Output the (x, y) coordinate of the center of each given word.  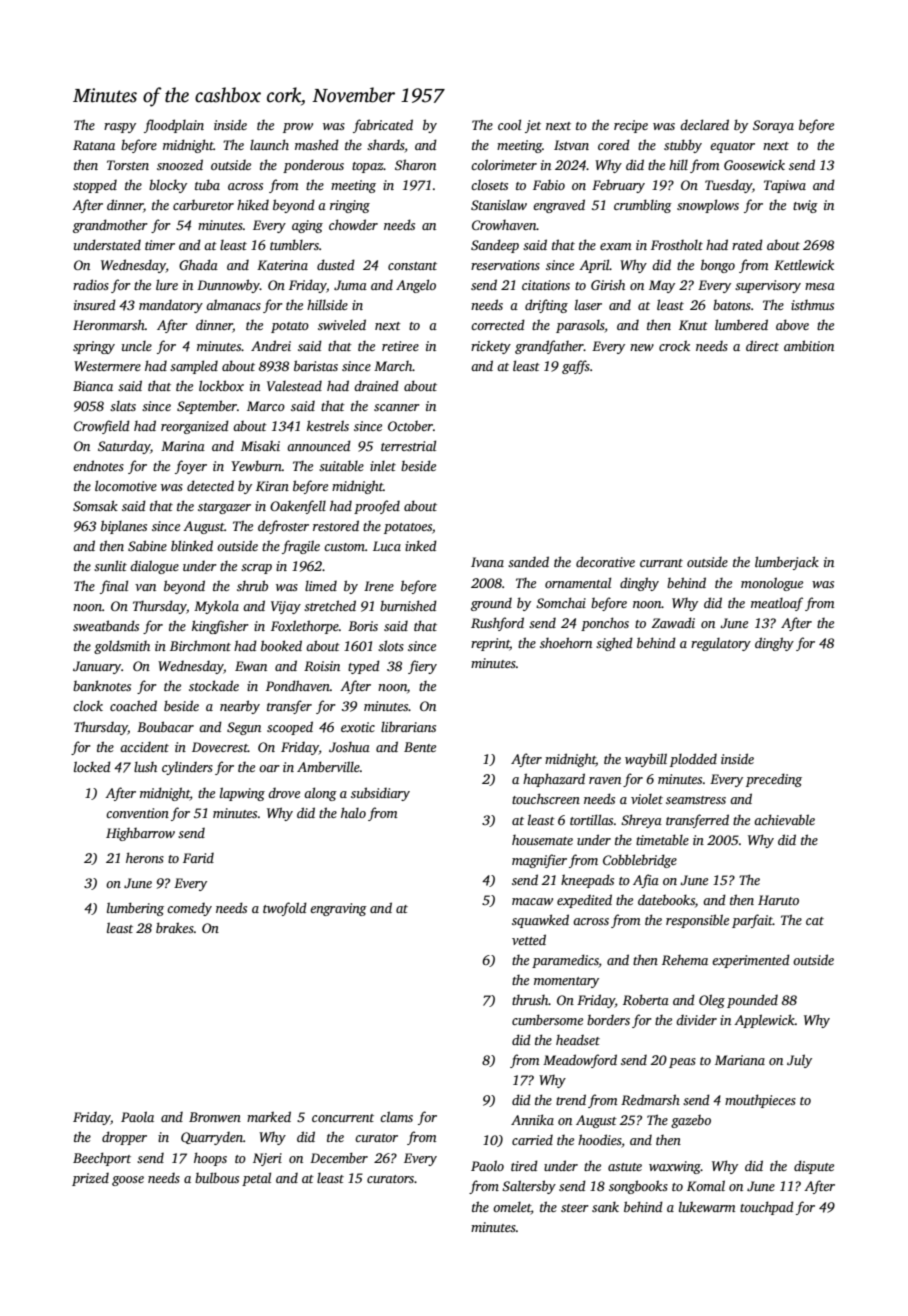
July (799, 1061)
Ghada (198, 264)
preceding (774, 780)
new (642, 347)
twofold (285, 909)
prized (90, 1179)
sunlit (110, 565)
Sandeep (495, 246)
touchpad (767, 1208)
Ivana (487, 562)
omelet (512, 1207)
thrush (530, 1000)
